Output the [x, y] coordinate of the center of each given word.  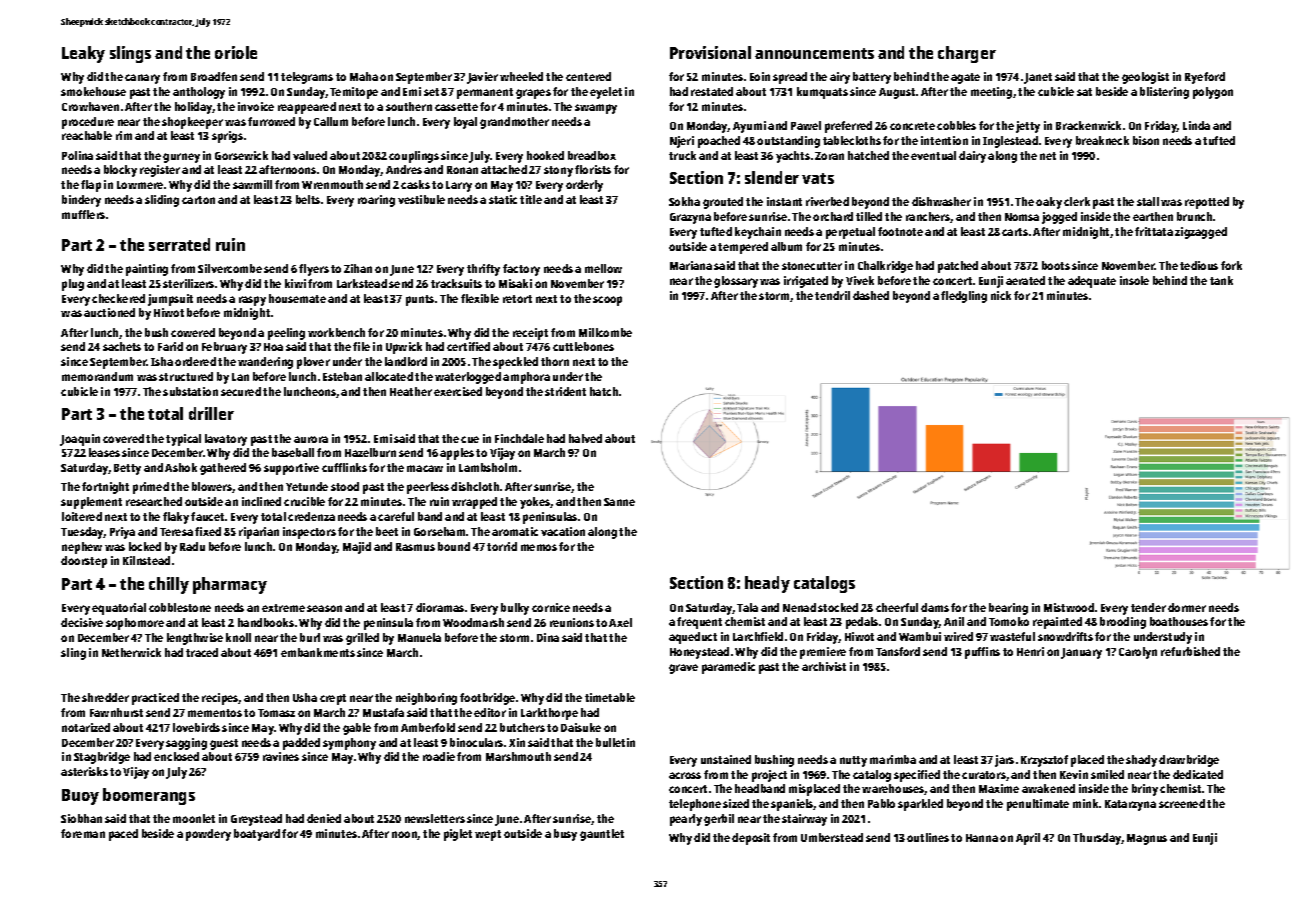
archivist [824, 666]
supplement [91, 503]
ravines [281, 756]
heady [767, 584]
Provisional [710, 52]
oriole [236, 52]
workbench [336, 332]
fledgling [964, 297]
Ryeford [1205, 78]
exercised [458, 391]
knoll [238, 637]
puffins [982, 653]
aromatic [515, 531]
